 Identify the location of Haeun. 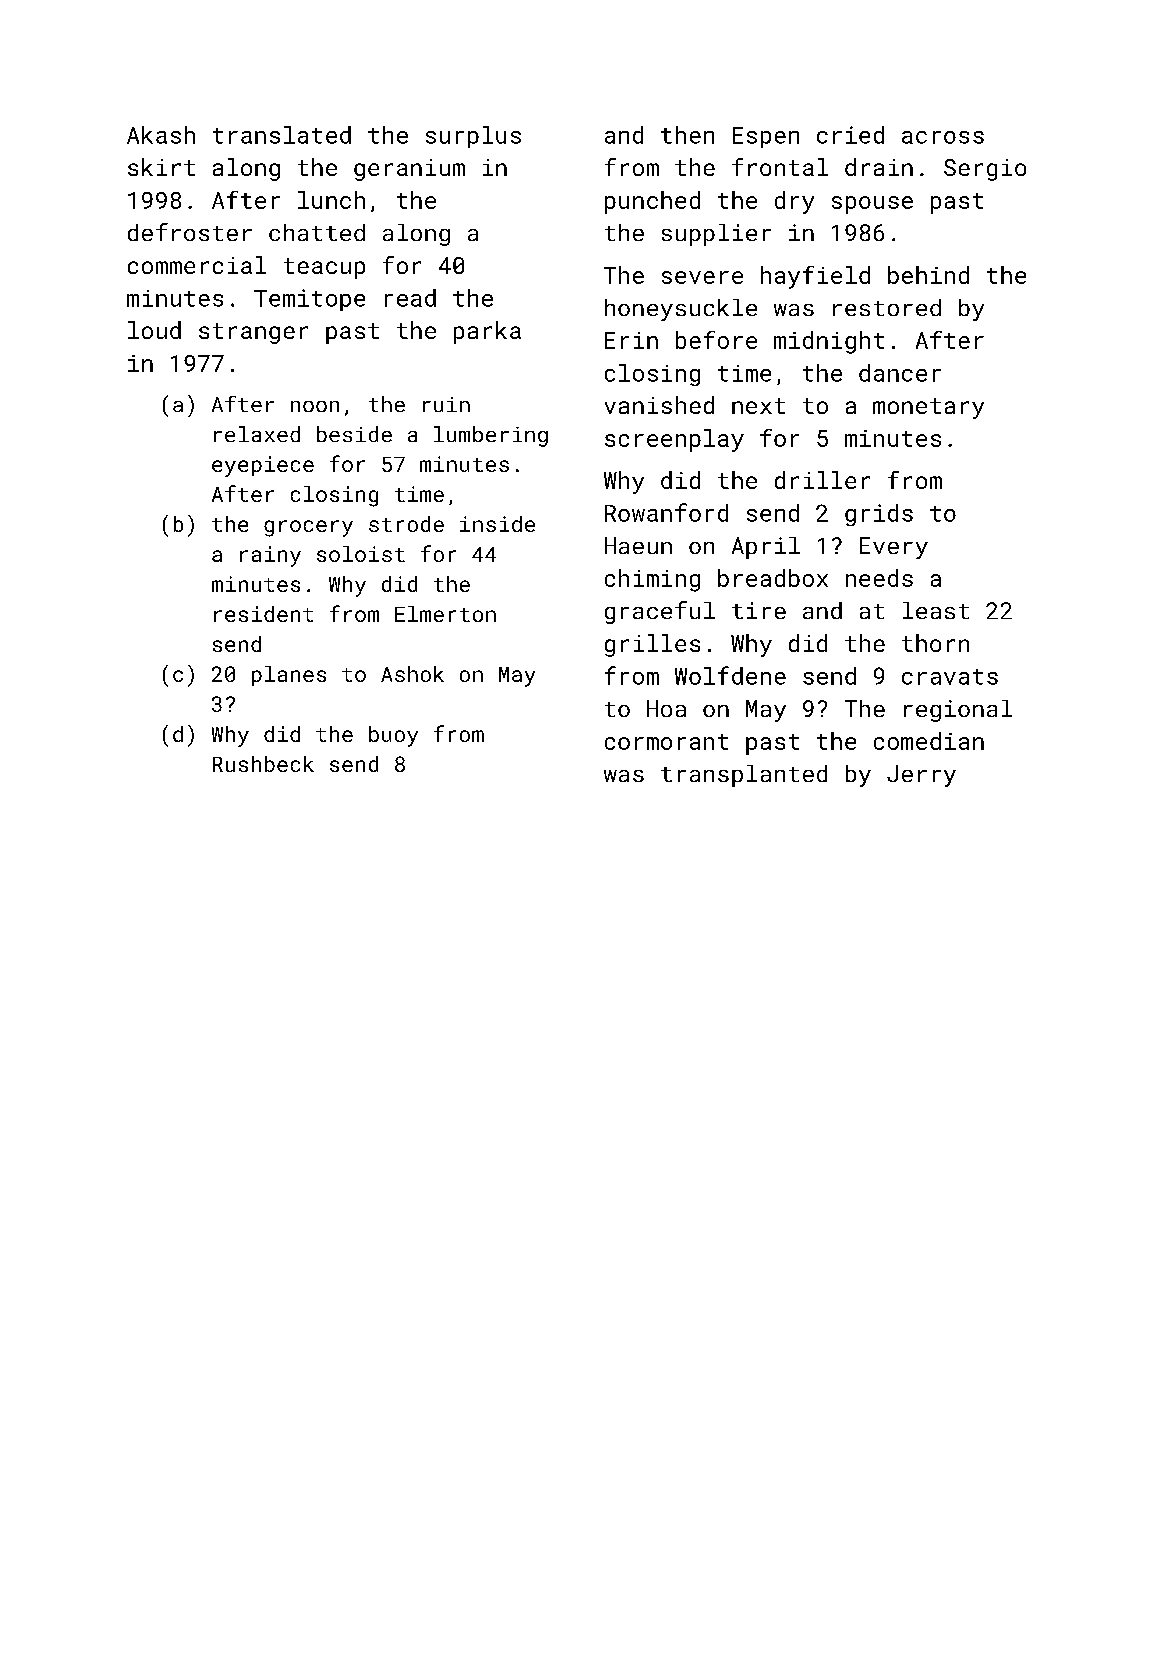
(638, 545).
